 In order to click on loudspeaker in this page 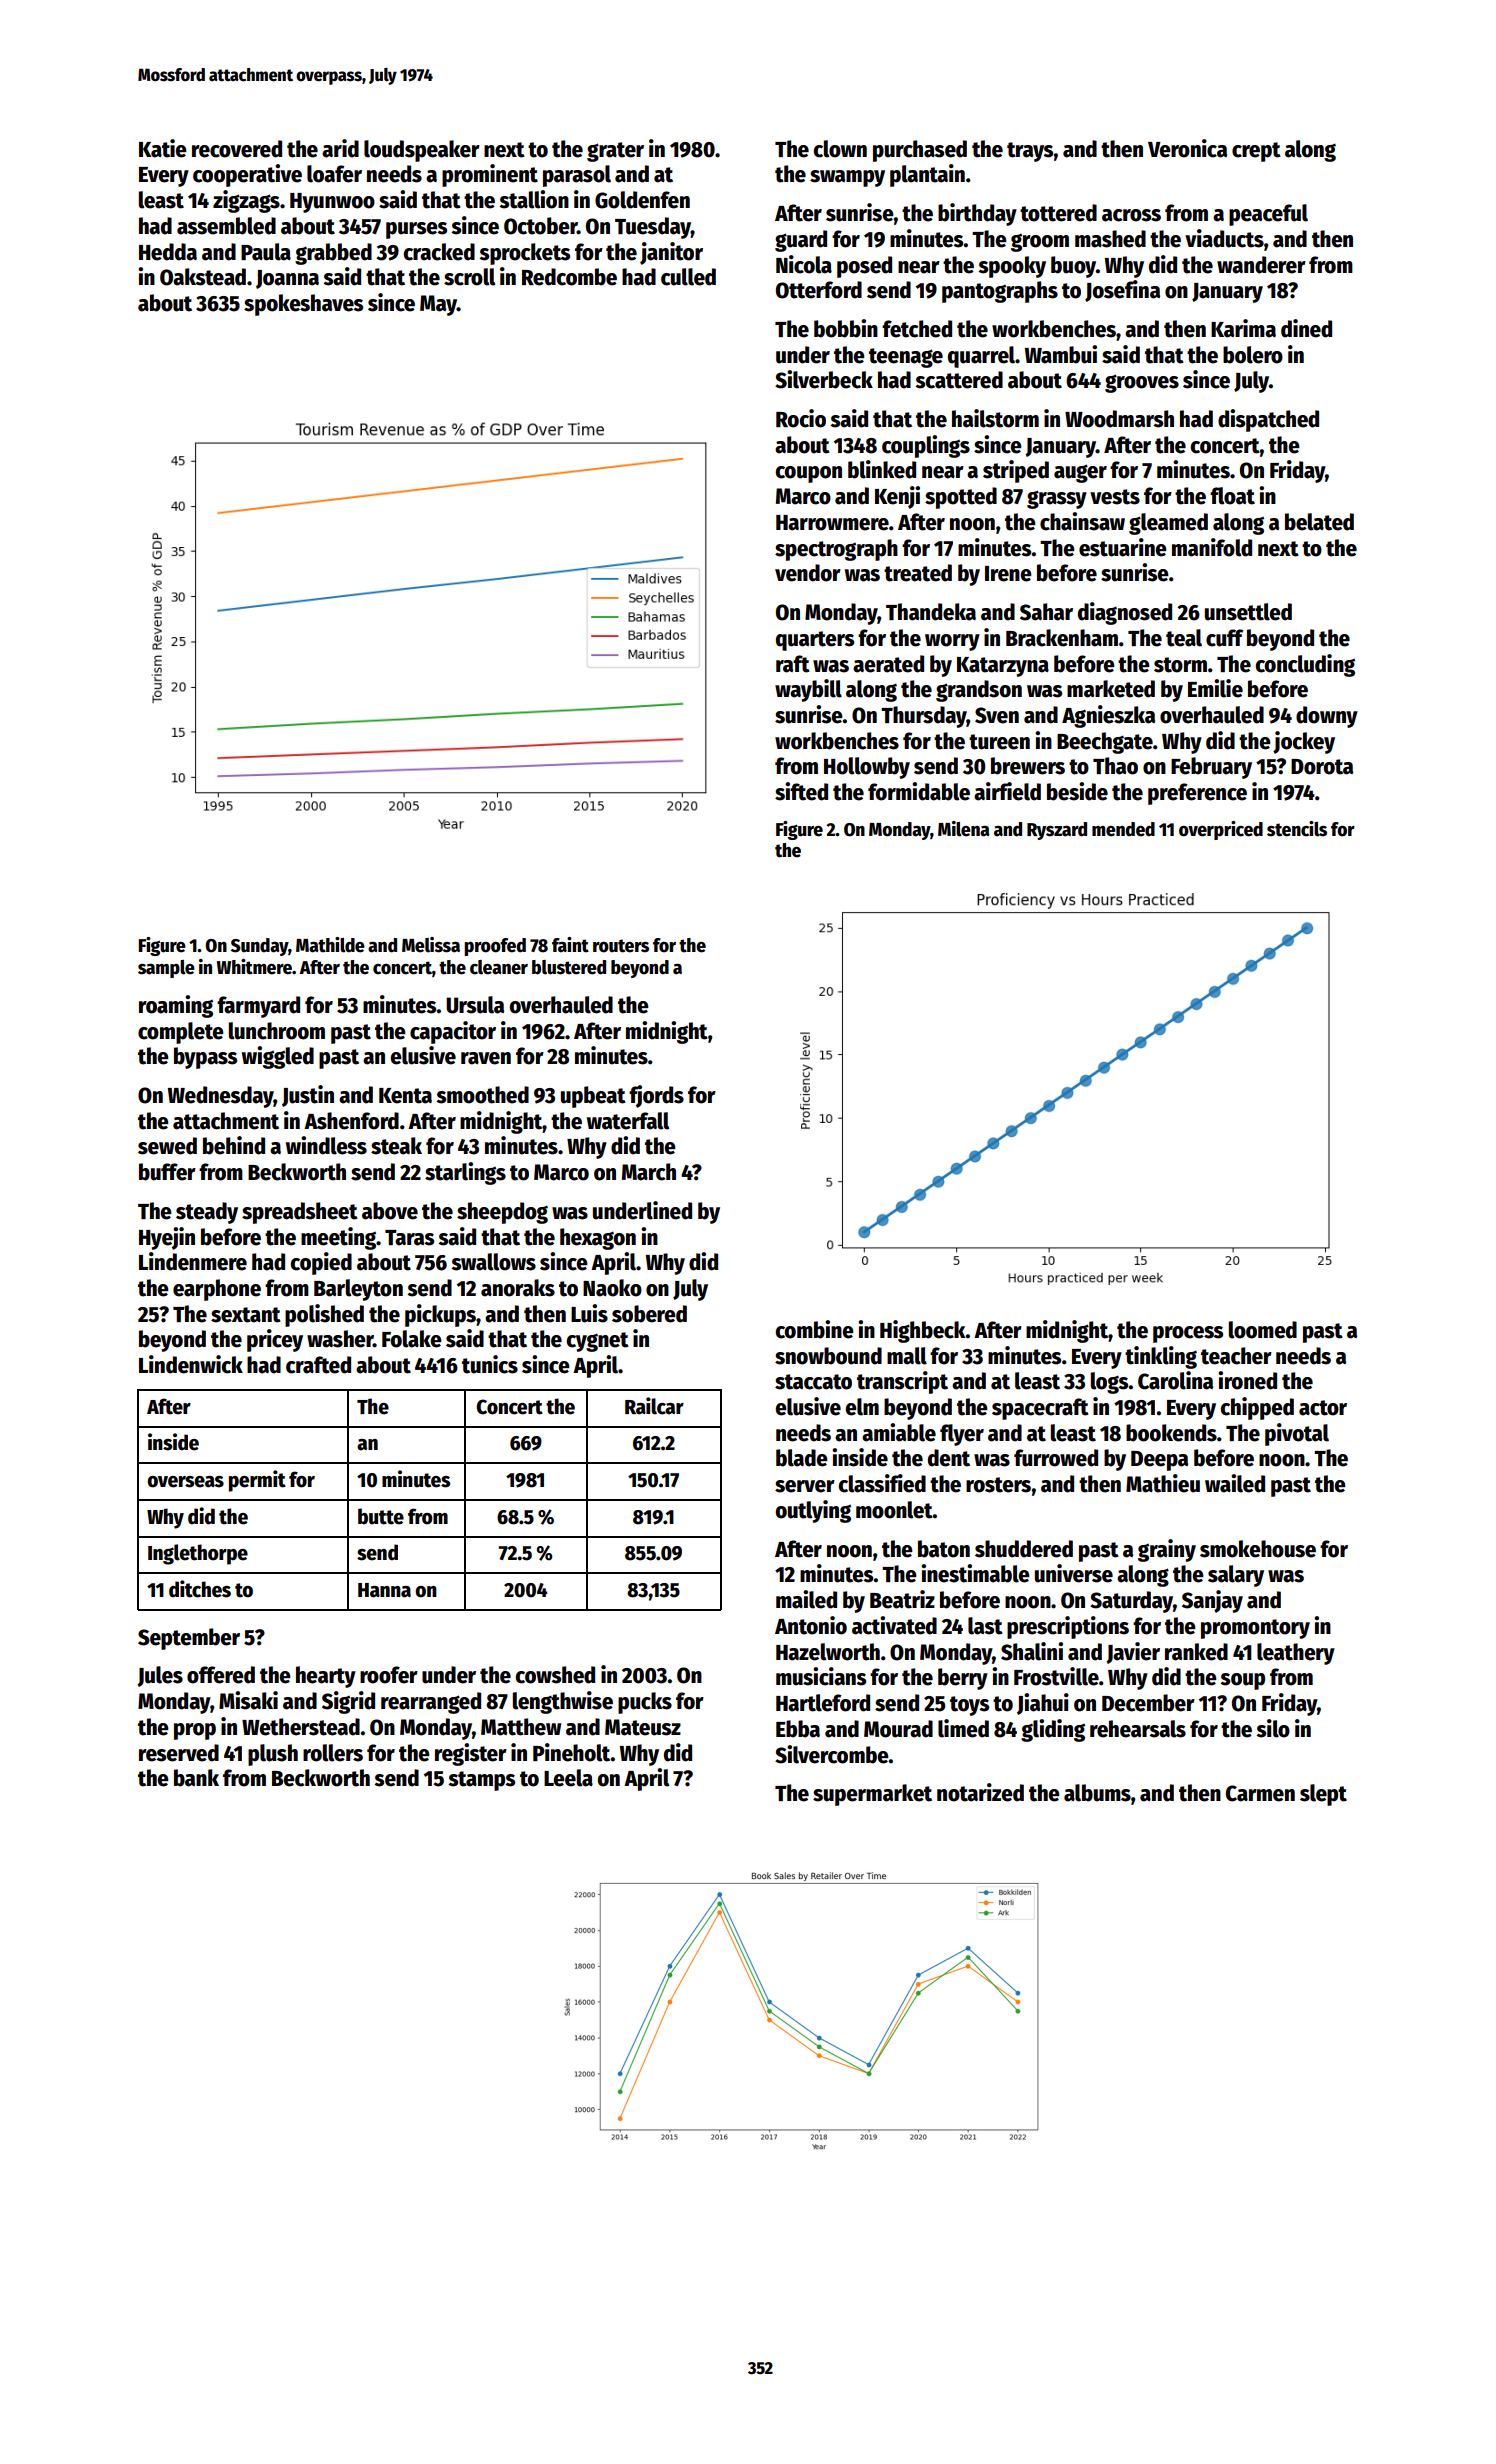, I will do `click(422, 151)`.
